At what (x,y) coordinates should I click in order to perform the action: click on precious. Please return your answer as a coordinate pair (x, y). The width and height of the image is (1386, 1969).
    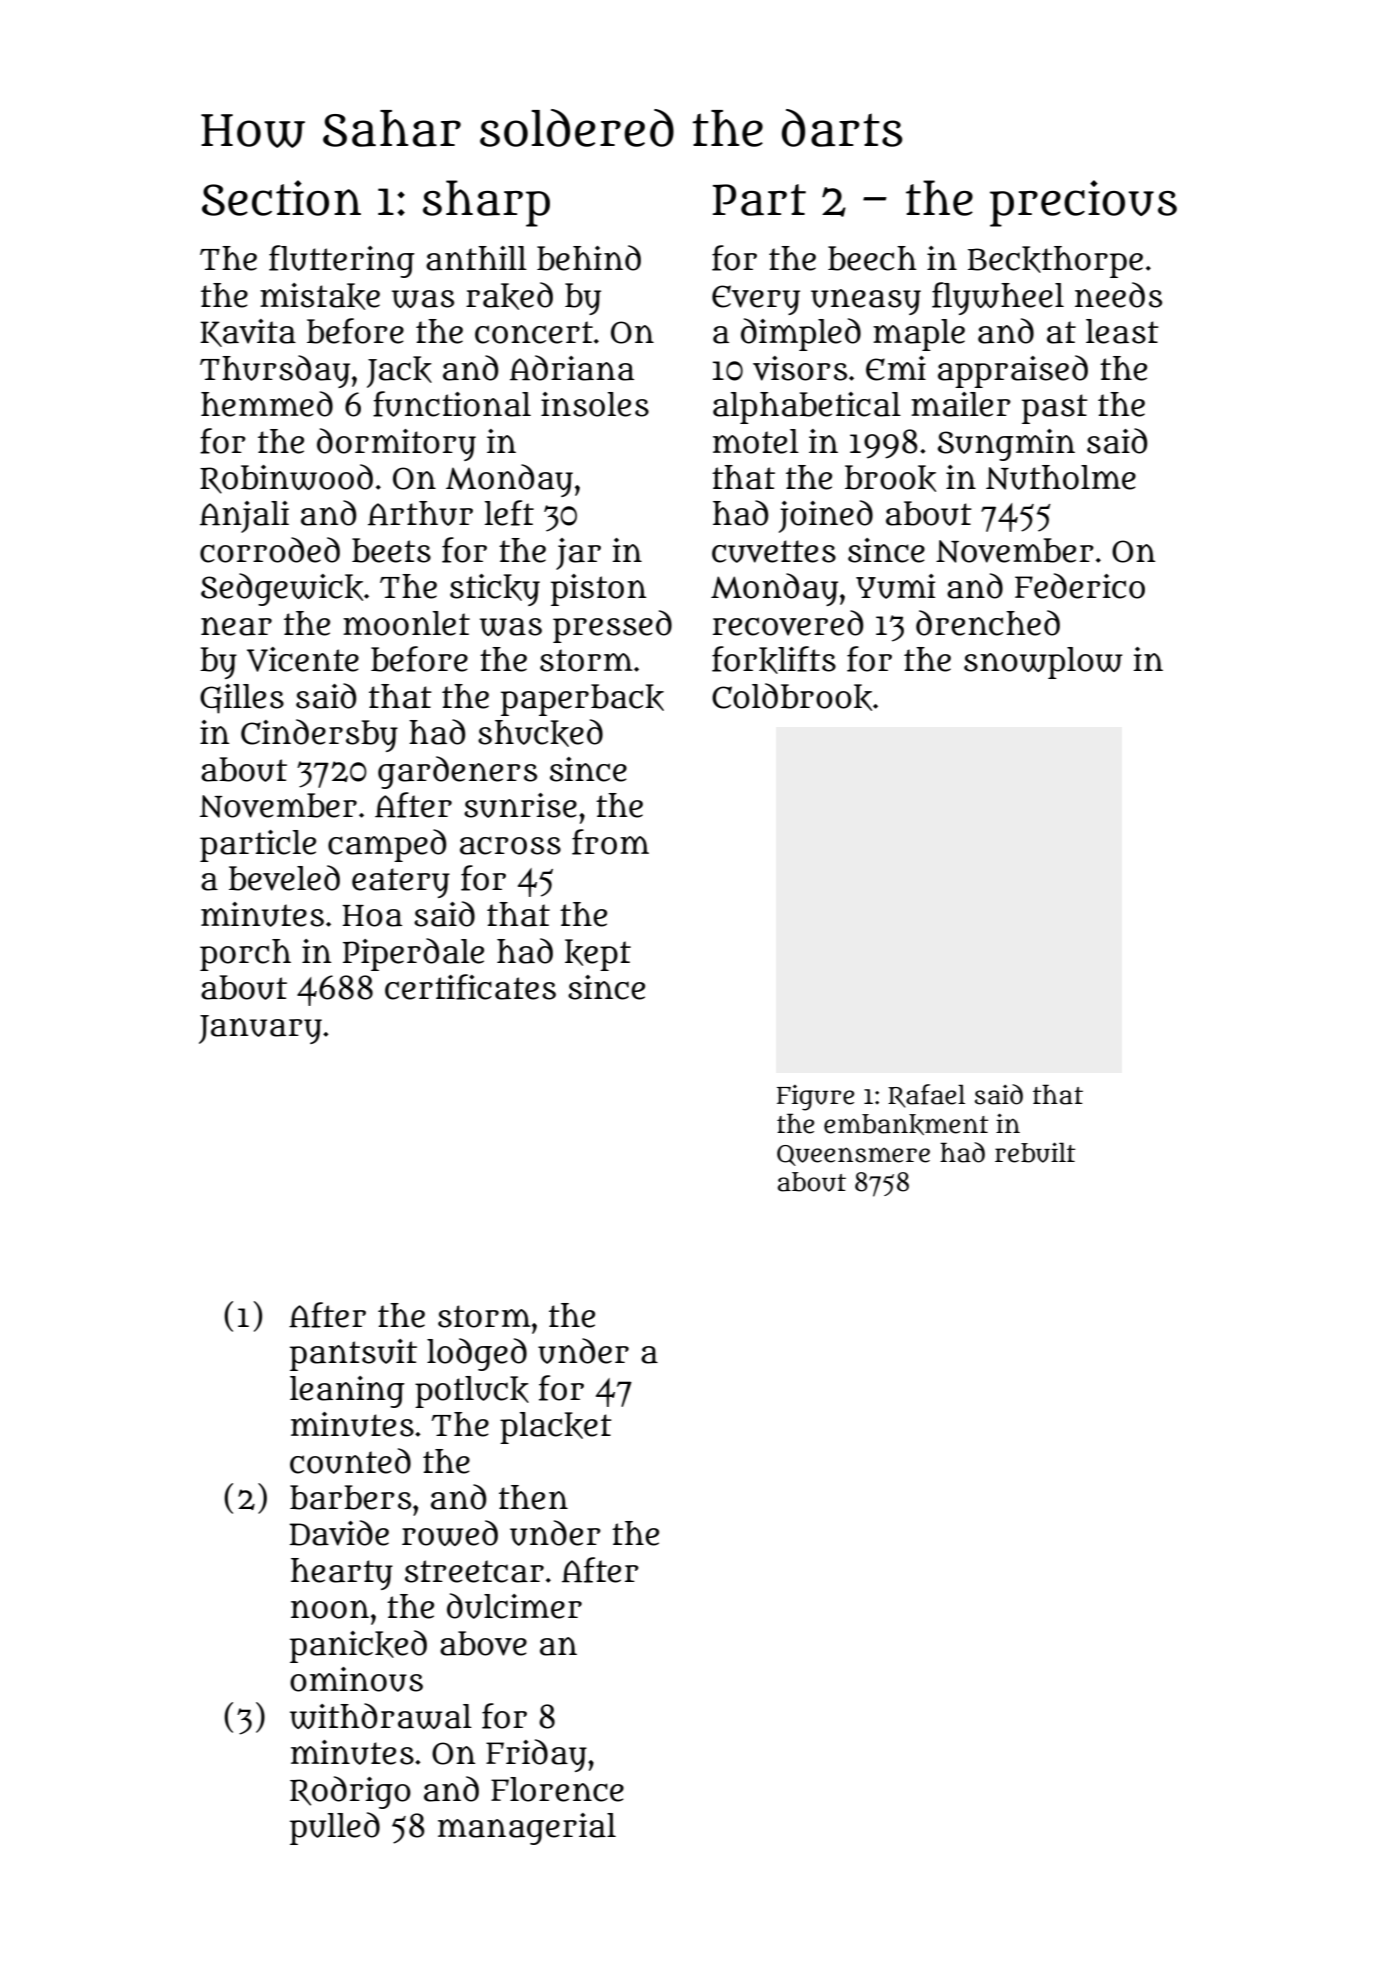
    Looking at the image, I should click on (1083, 203).
